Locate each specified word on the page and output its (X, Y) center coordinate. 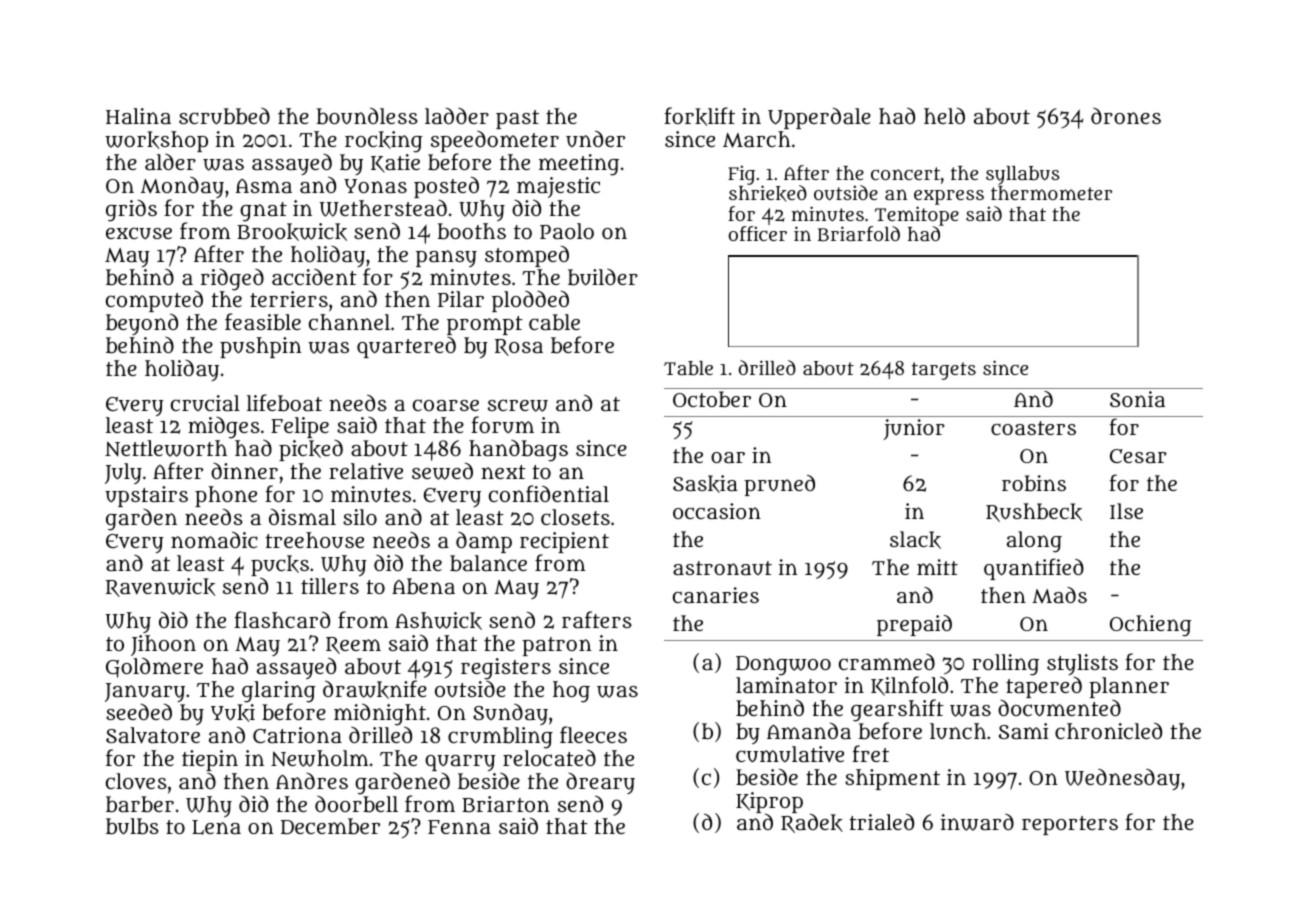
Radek (812, 823)
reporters (1070, 825)
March (757, 139)
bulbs (132, 826)
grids (131, 211)
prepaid (914, 625)
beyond (142, 325)
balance (488, 563)
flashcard (282, 619)
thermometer (1051, 193)
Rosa (519, 347)
